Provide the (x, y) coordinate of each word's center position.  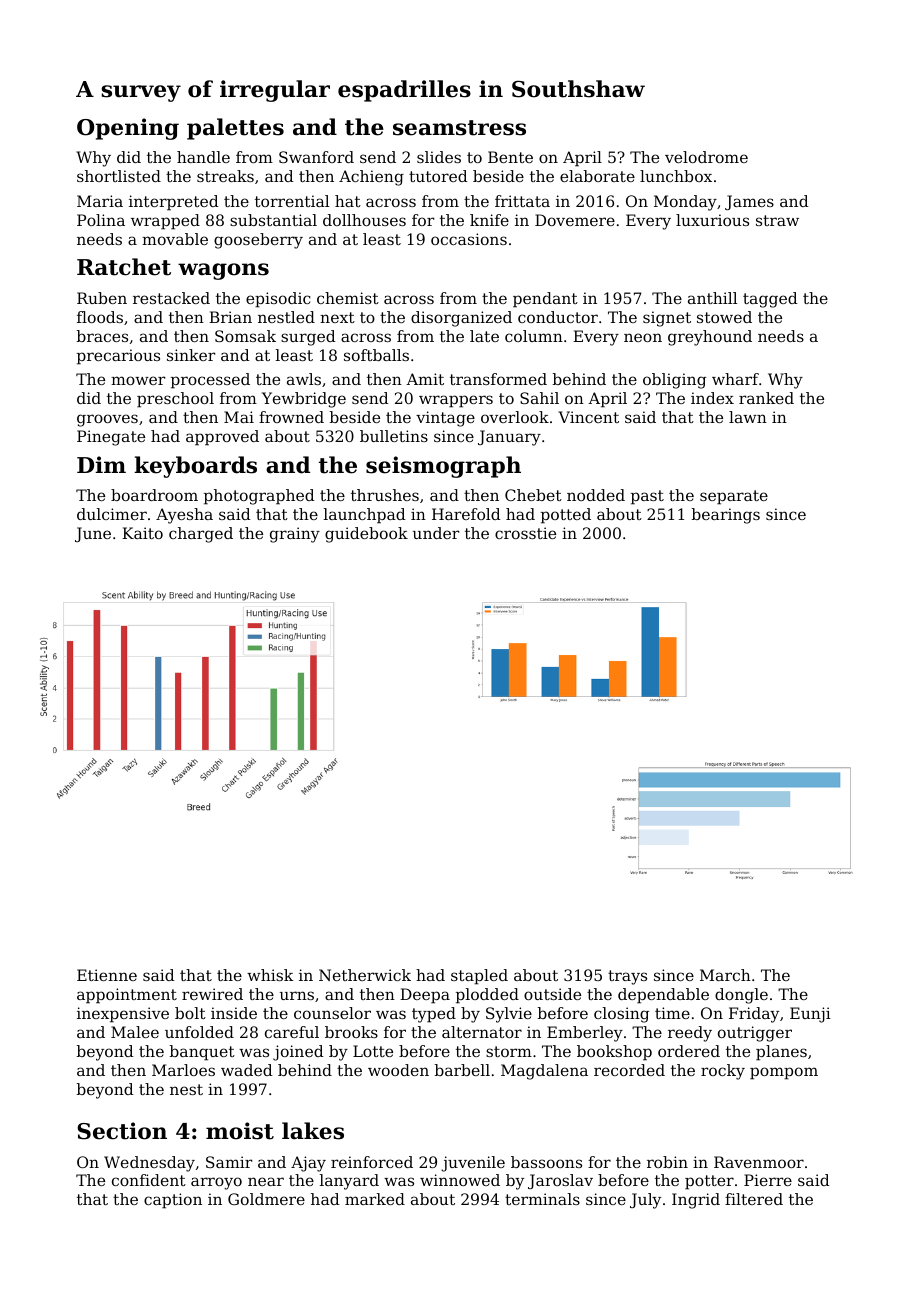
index (712, 398)
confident (149, 1180)
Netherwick (365, 975)
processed (210, 381)
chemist (348, 298)
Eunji (810, 1015)
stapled (479, 977)
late (484, 336)
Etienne (107, 975)
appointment (127, 996)
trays (627, 977)
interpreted (174, 203)
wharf (735, 379)
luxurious (712, 220)
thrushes (385, 495)
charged (201, 535)
